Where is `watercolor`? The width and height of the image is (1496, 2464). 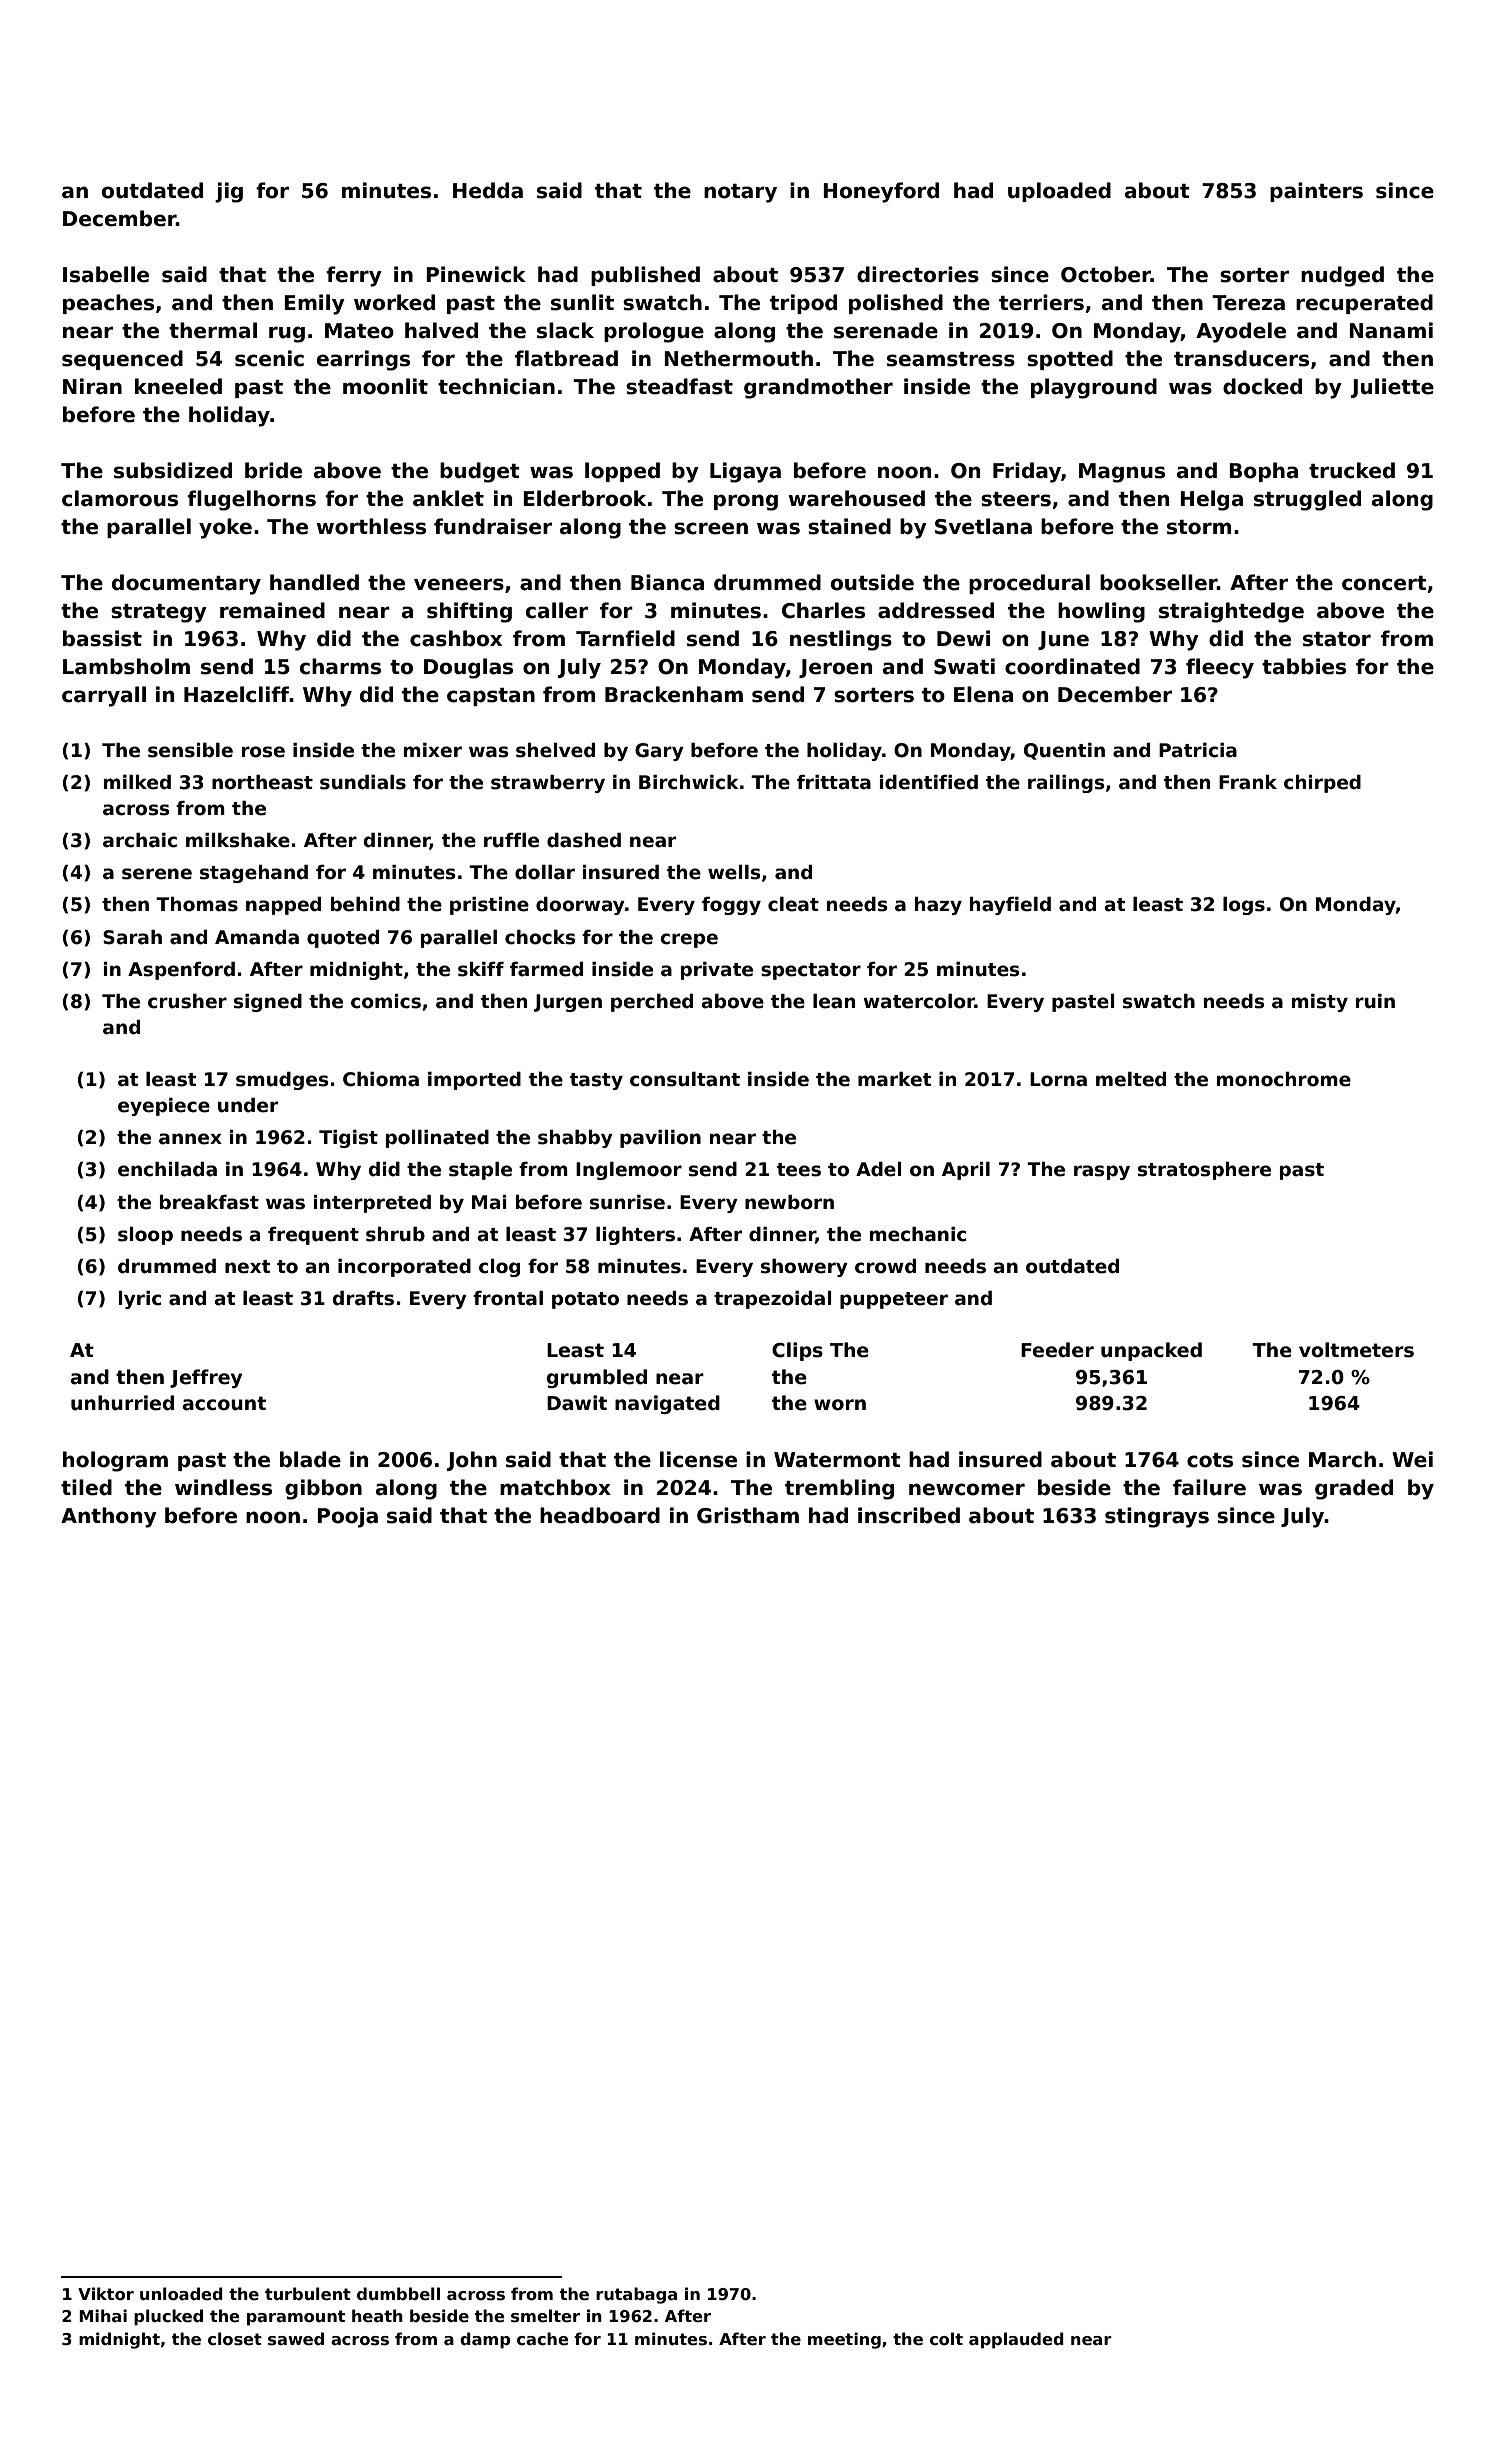
watercolor is located at coordinates (919, 1001).
